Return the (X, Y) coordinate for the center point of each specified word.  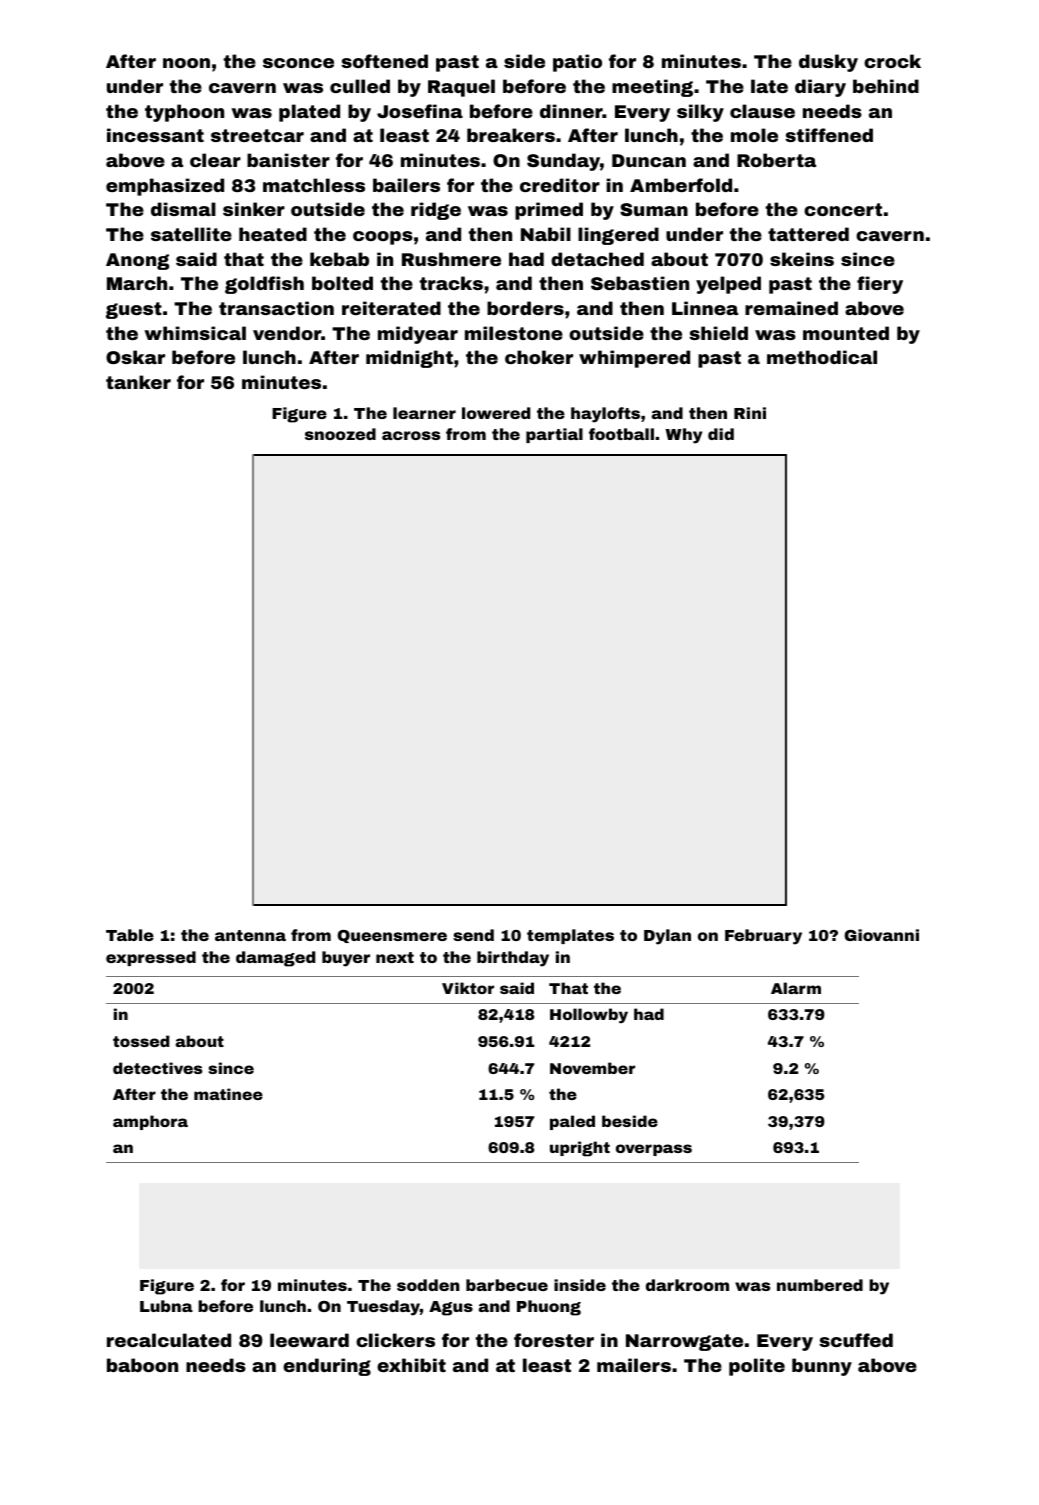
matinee (228, 1094)
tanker (138, 382)
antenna (250, 935)
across (411, 435)
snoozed (340, 434)
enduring (327, 1367)
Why (683, 436)
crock (892, 61)
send (473, 935)
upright (580, 1149)
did (721, 434)
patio (577, 63)
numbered (820, 1285)
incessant (155, 135)
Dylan (667, 937)
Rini (750, 413)
